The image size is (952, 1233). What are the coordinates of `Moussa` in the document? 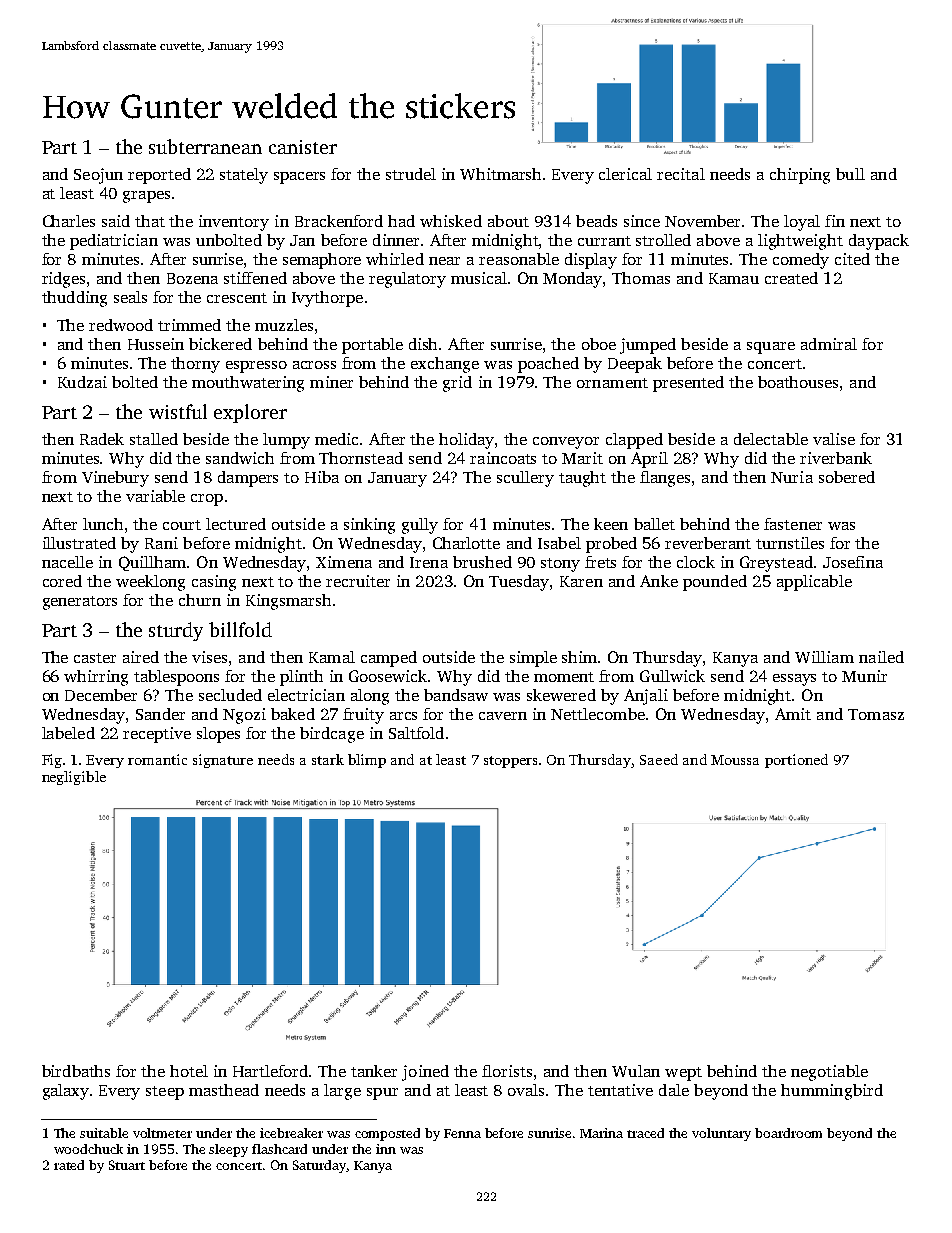 It's located at (735, 760).
